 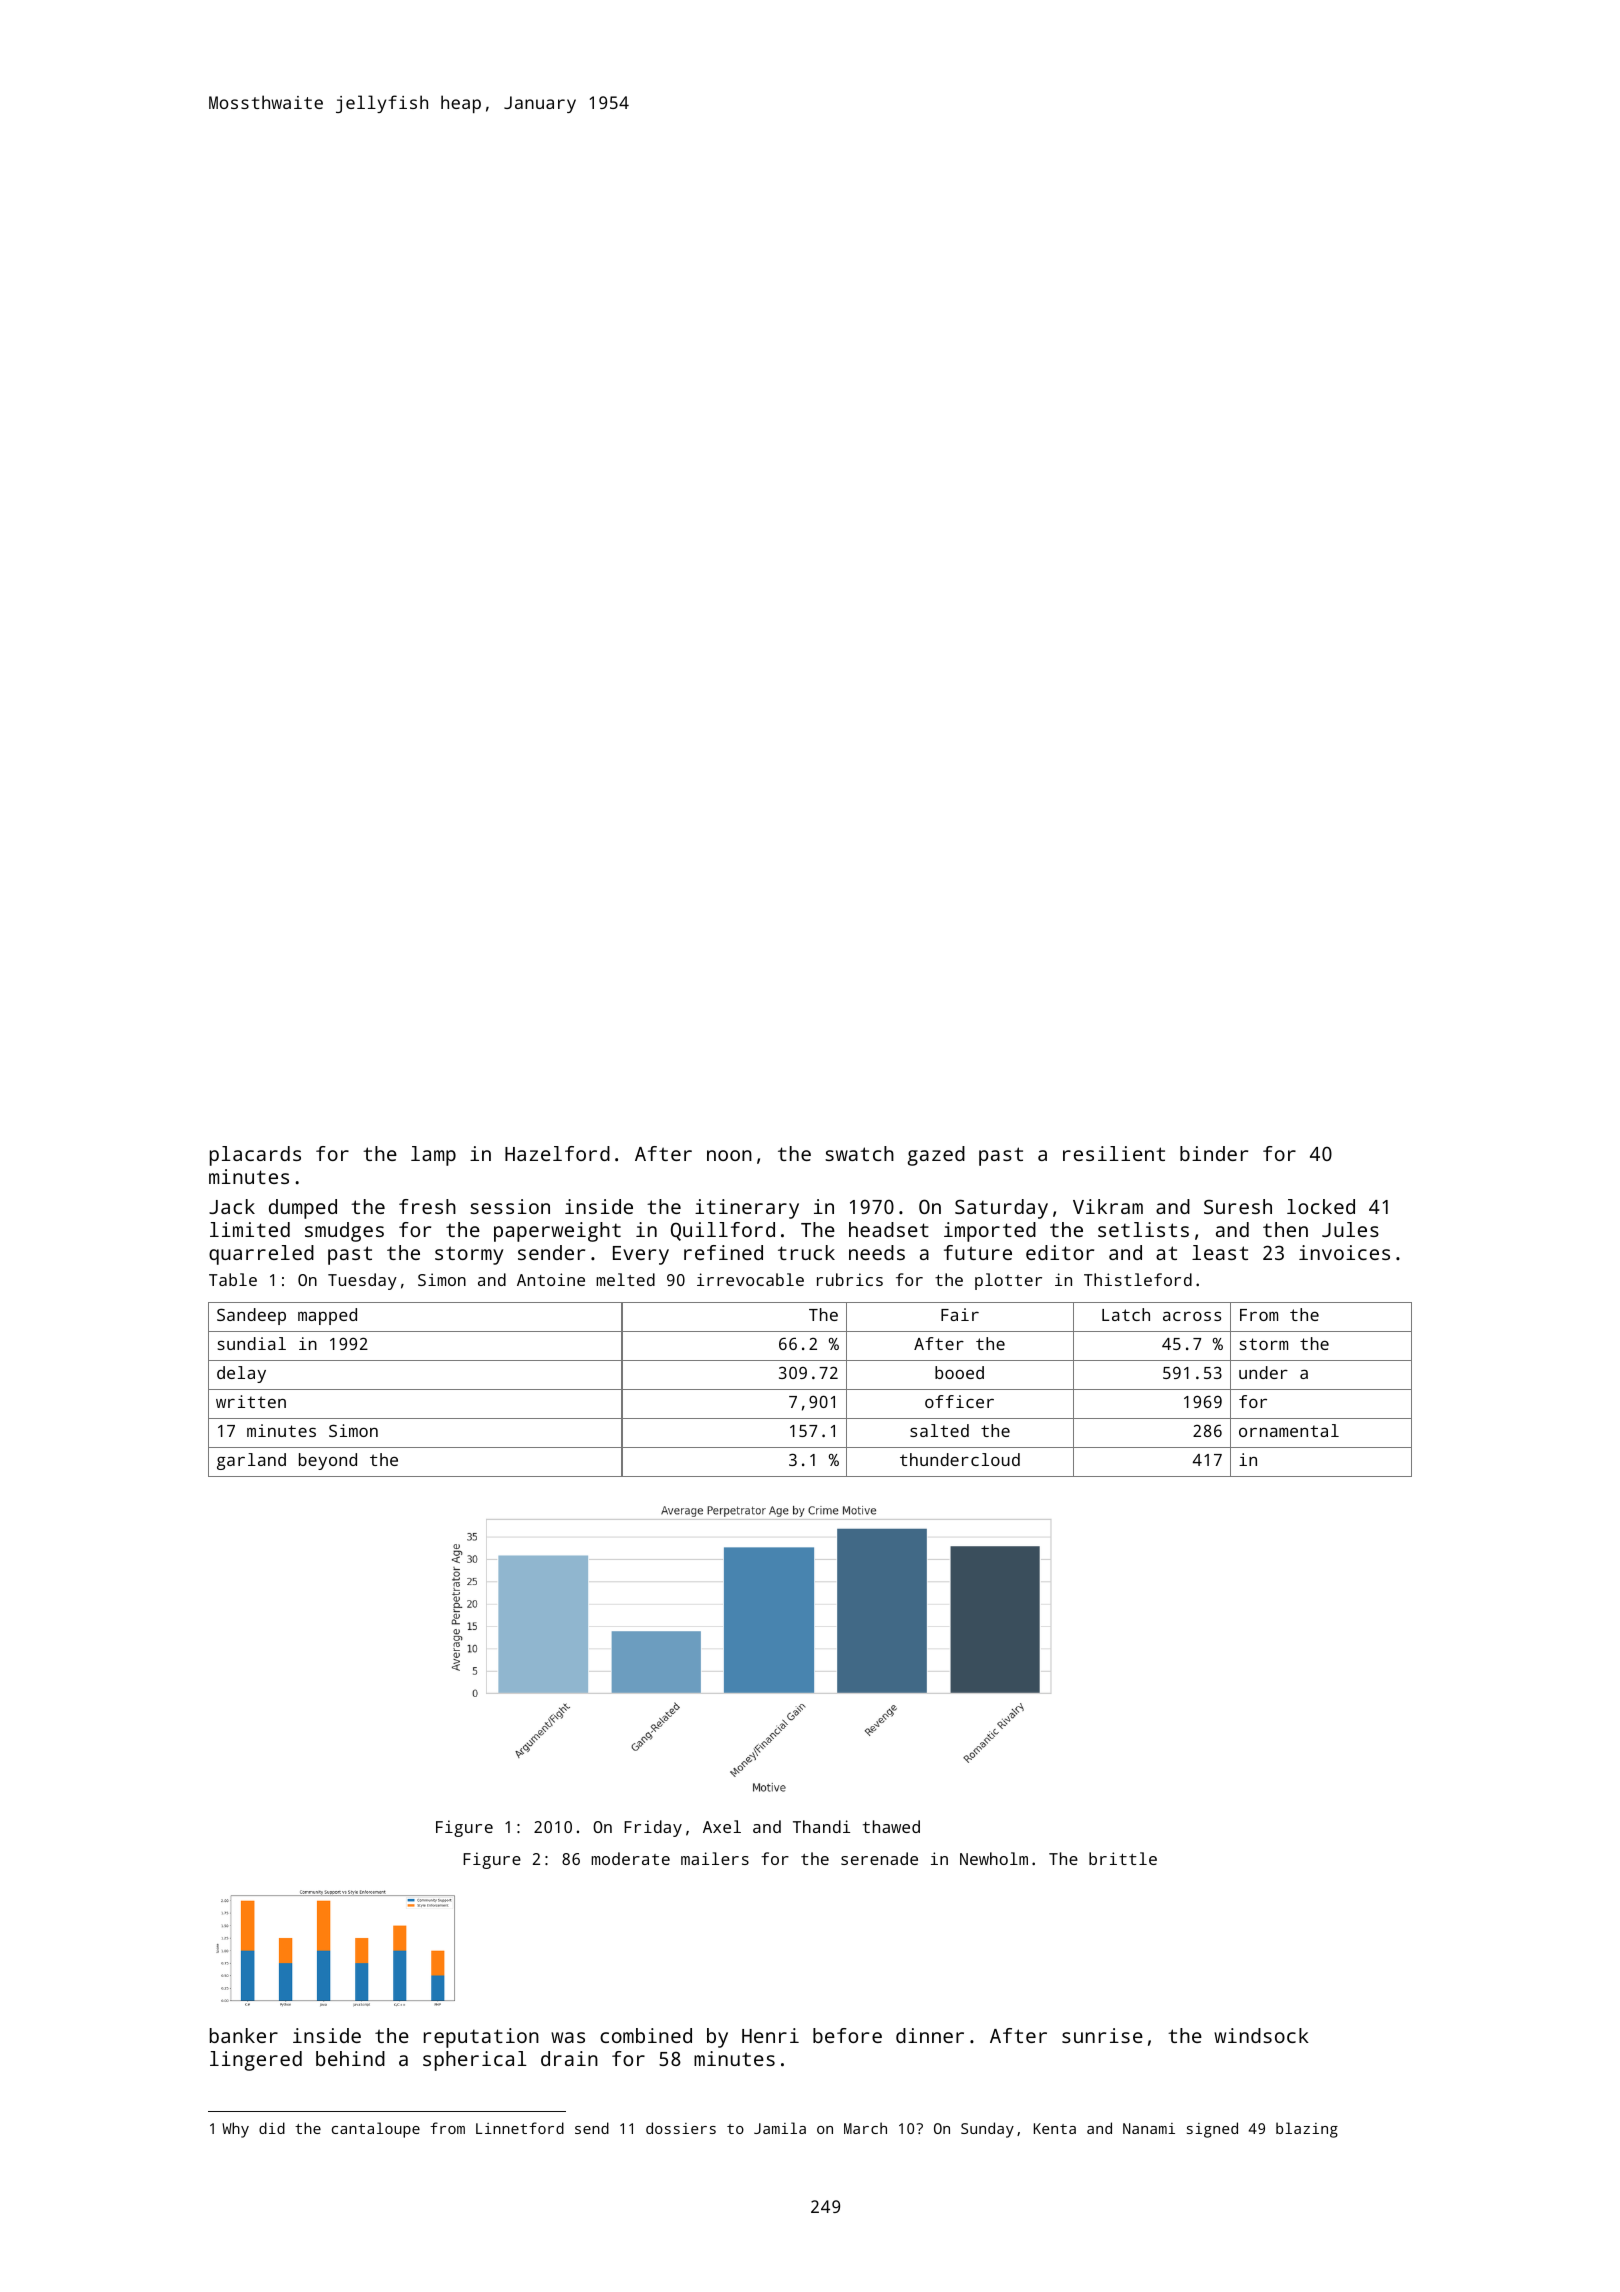 What do you see at coordinates (1149, 2128) in the screenshot?
I see `Nanami` at bounding box center [1149, 2128].
